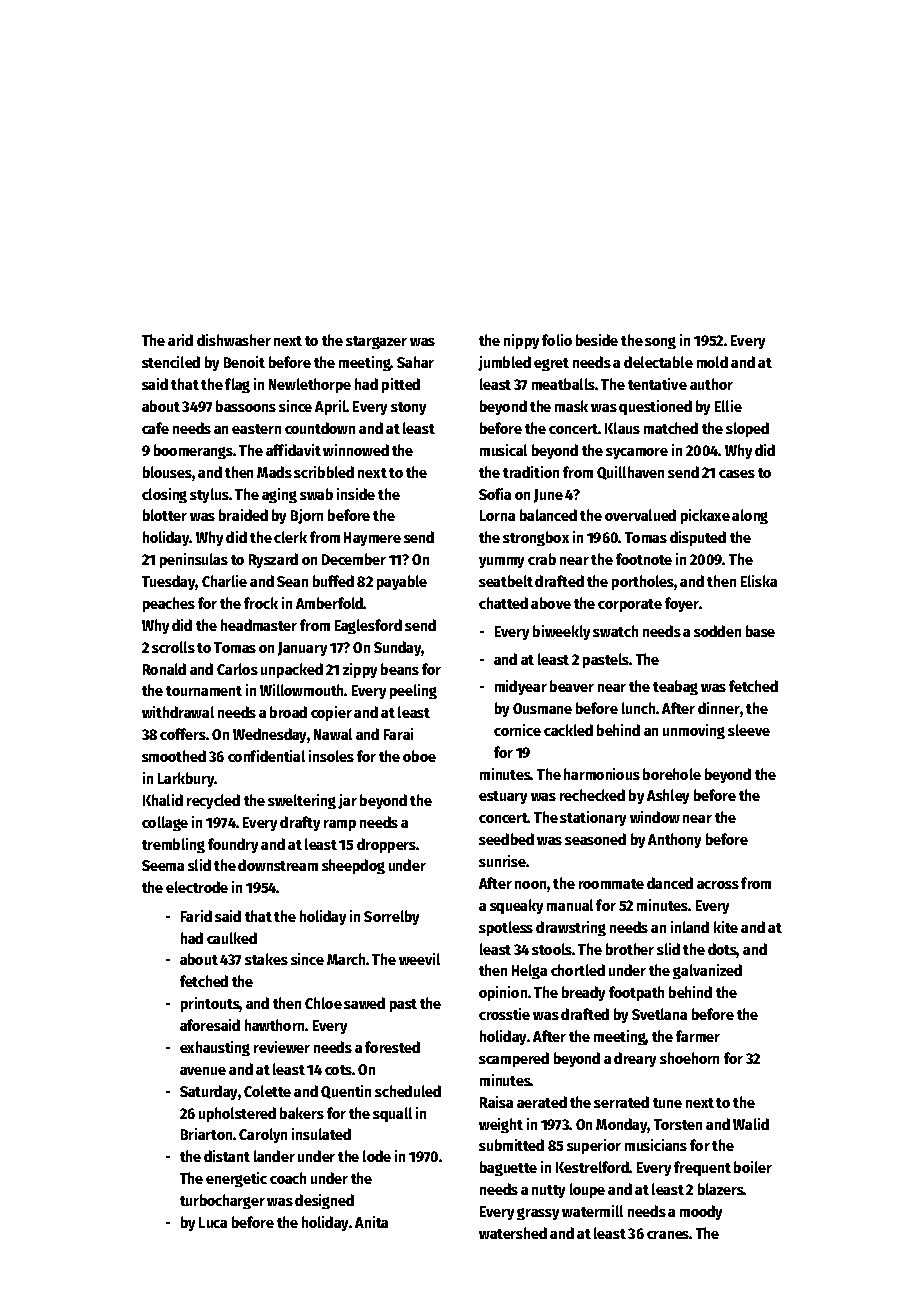 The width and height of the image is (924, 1314). What do you see at coordinates (392, 1047) in the image?
I see `forested` at bounding box center [392, 1047].
